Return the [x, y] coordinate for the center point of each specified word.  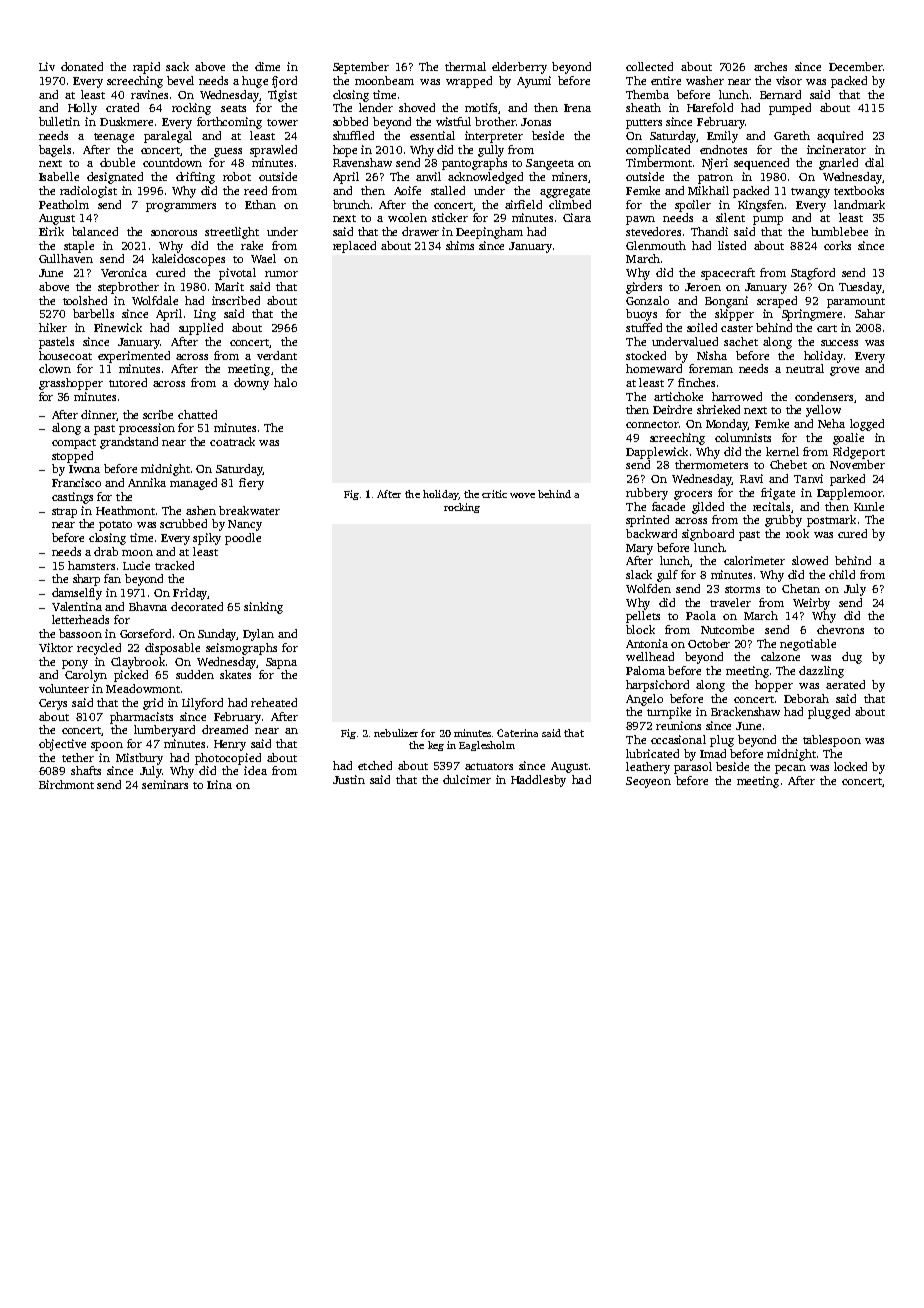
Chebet [788, 464]
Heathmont [125, 510]
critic [494, 494]
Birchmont [66, 784]
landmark [859, 204]
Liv [47, 66]
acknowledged [485, 178]
